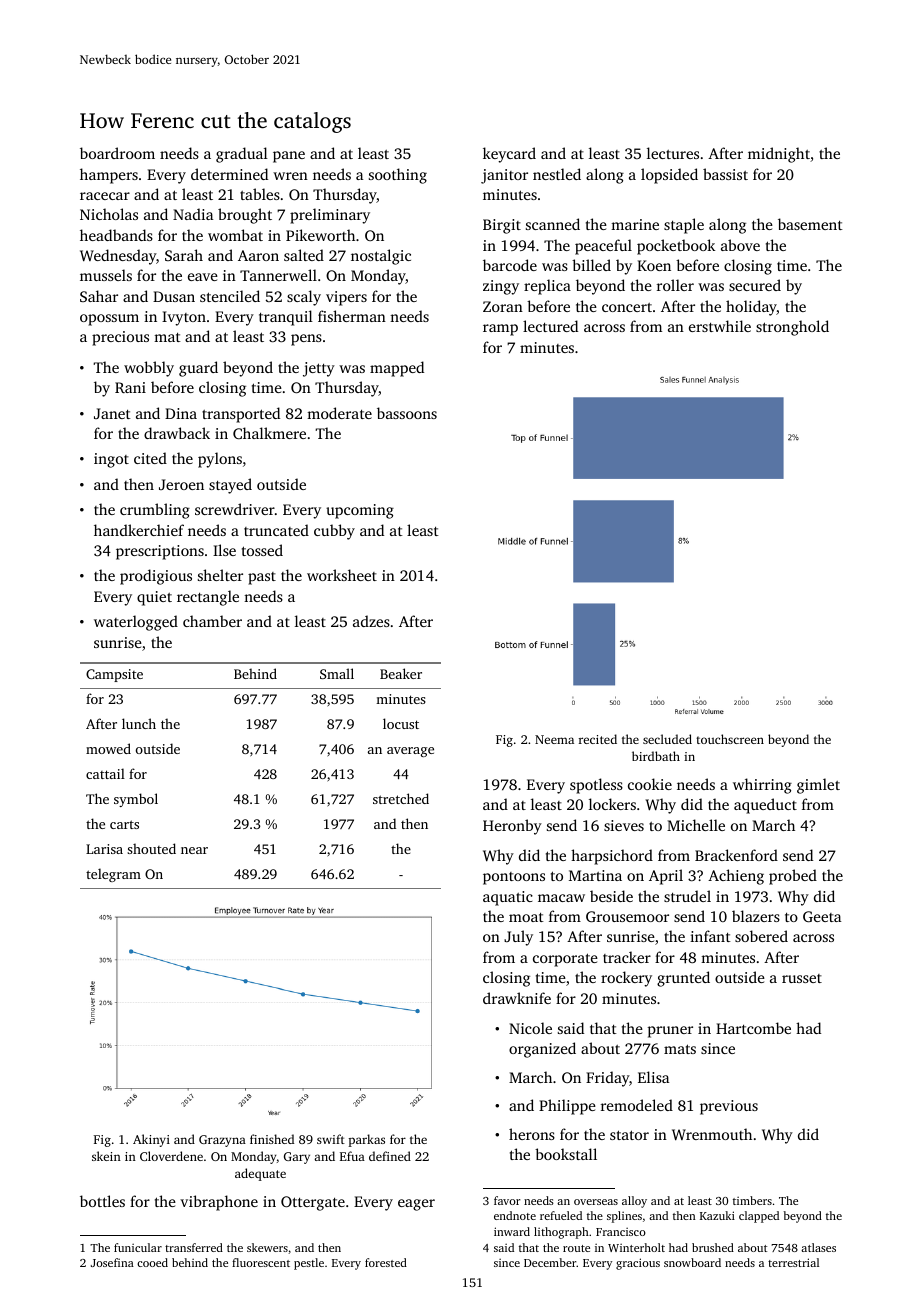  Describe the element at coordinates (517, 998) in the document. I see `drawknife` at that location.
